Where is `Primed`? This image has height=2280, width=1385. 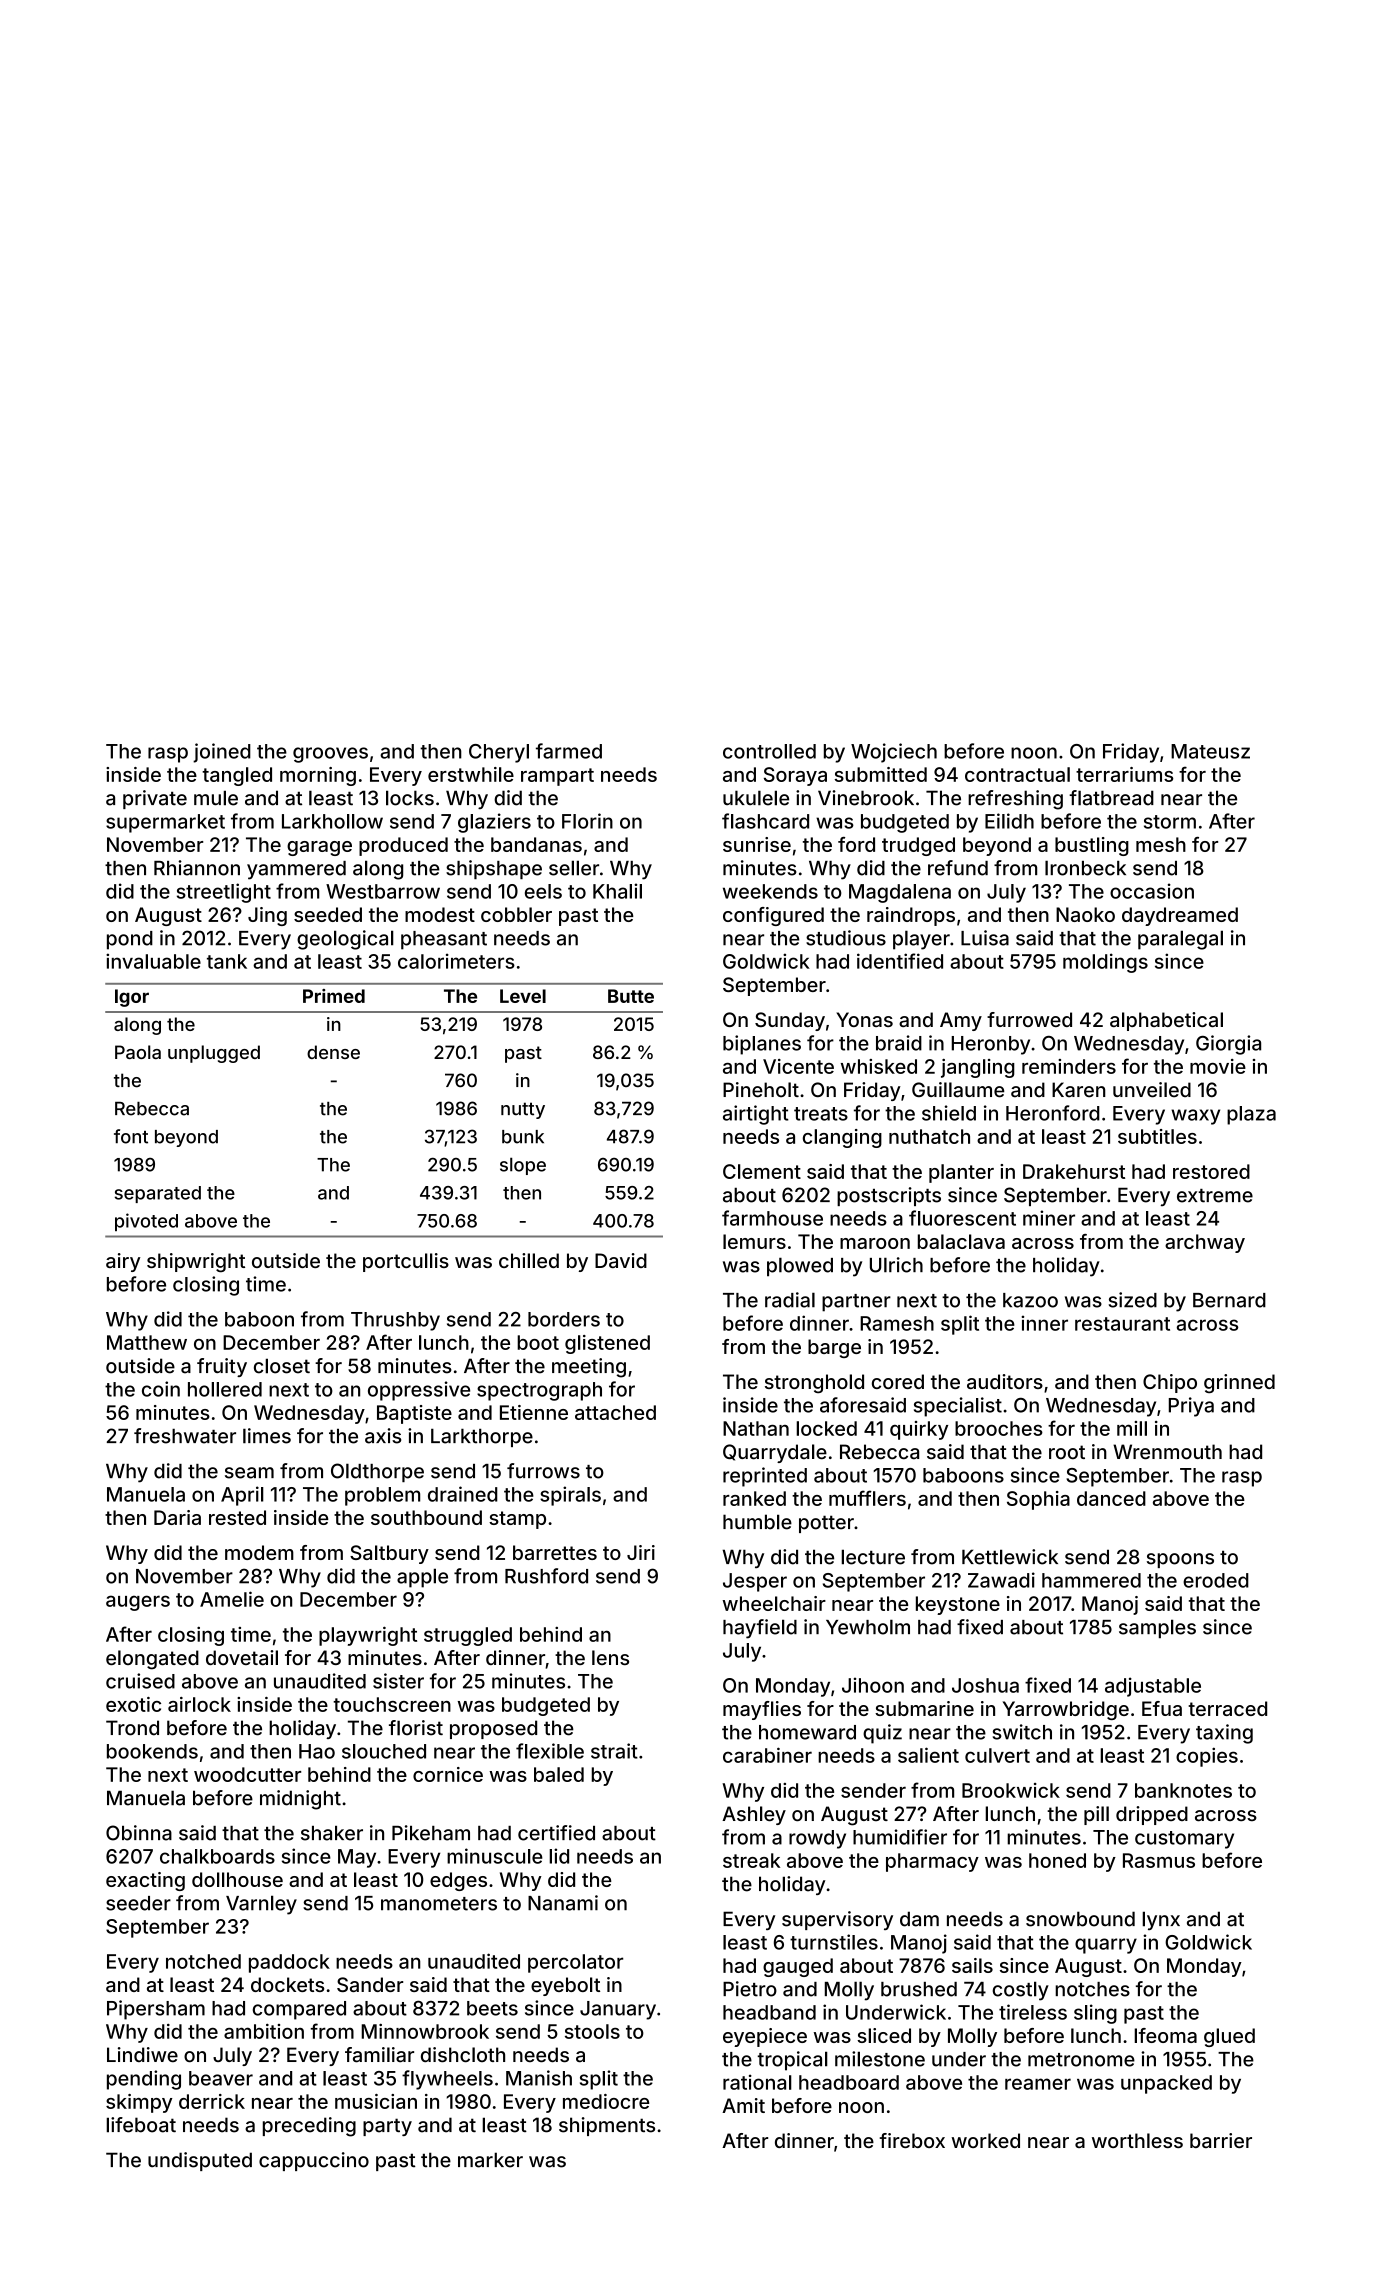 Primed is located at coordinates (334, 996).
